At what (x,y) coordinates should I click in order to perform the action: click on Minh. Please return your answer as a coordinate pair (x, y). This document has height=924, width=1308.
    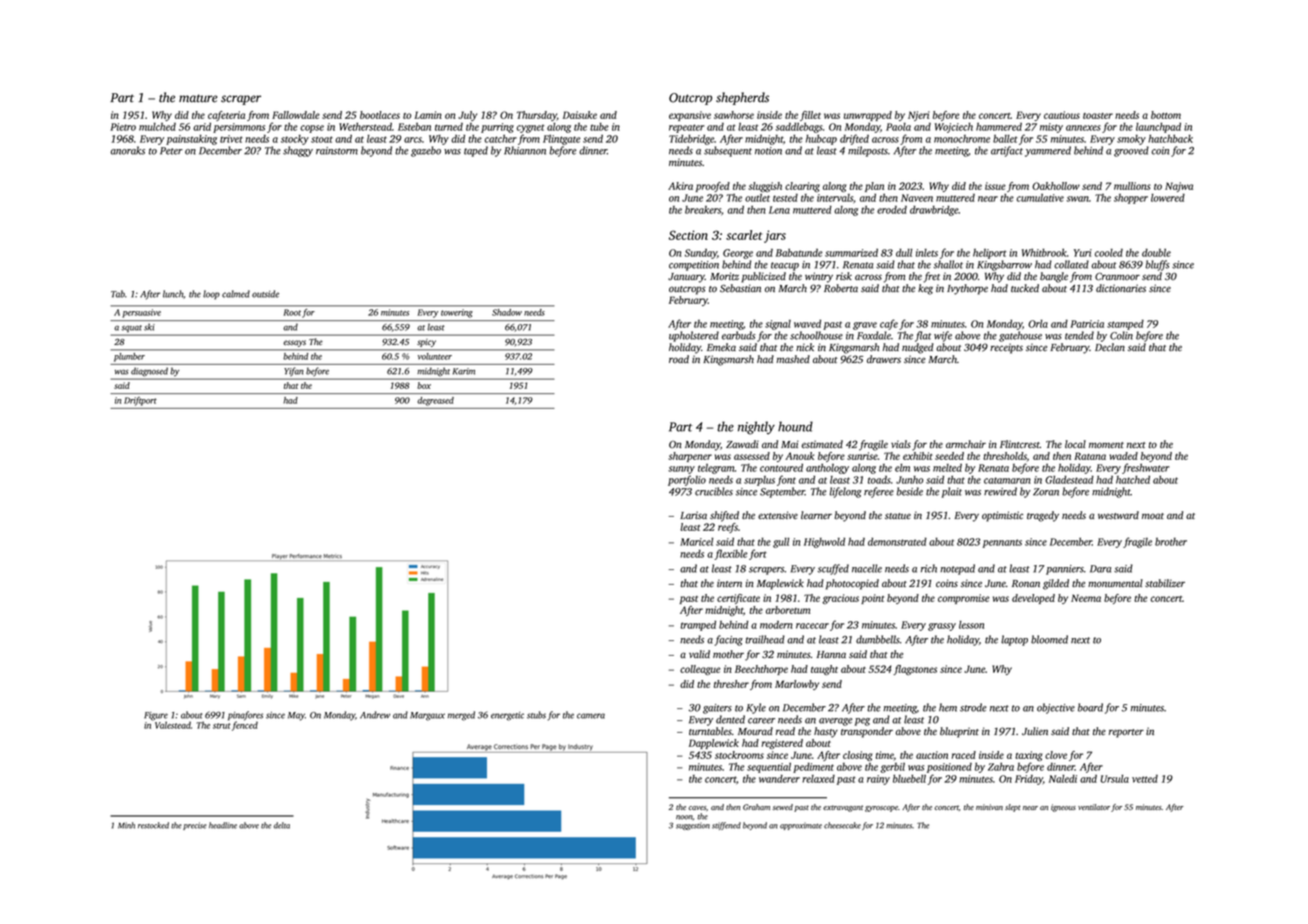
    Looking at the image, I should click on (126, 825).
